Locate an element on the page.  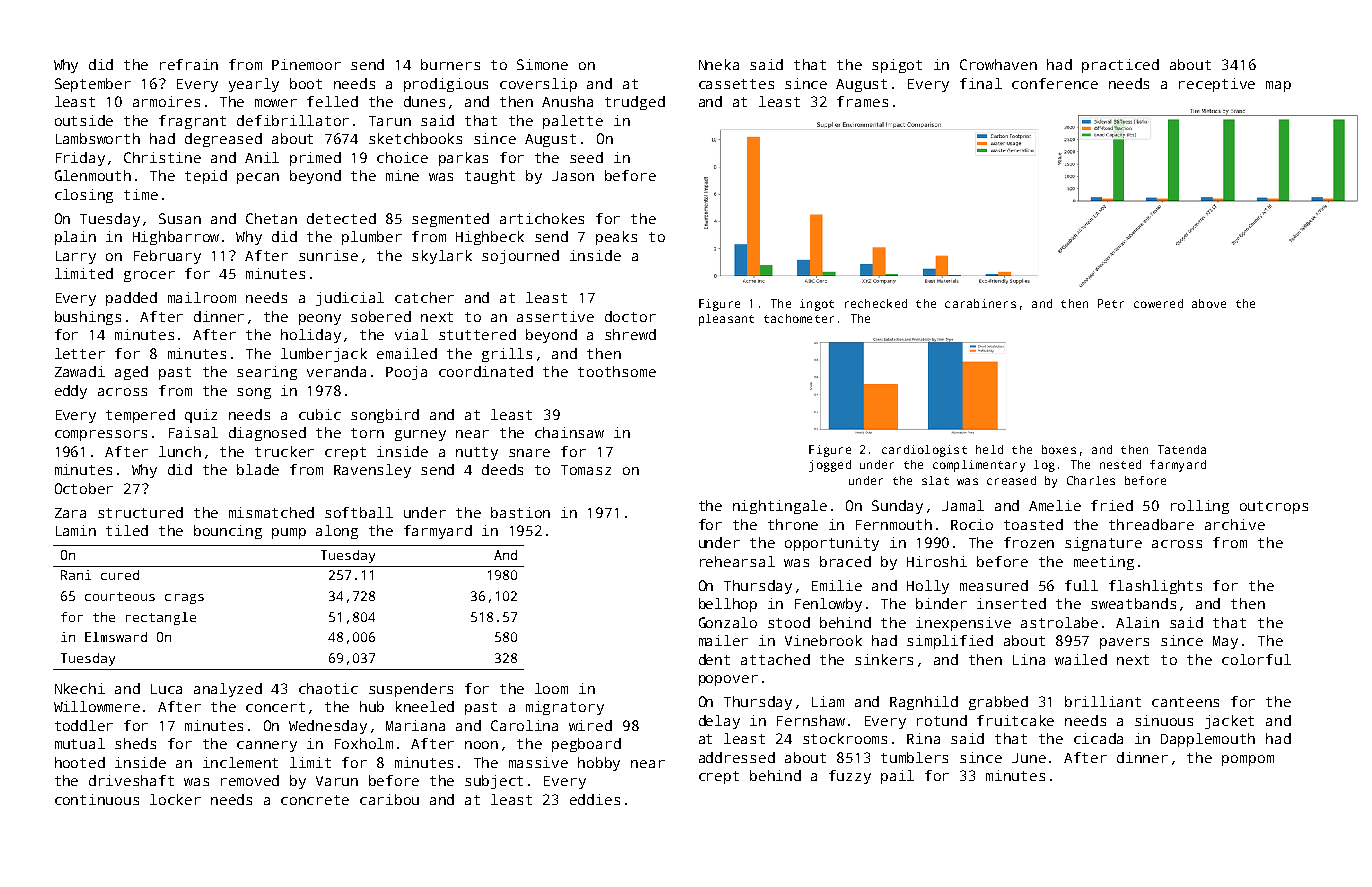
Lambsworth is located at coordinates (98, 138).
